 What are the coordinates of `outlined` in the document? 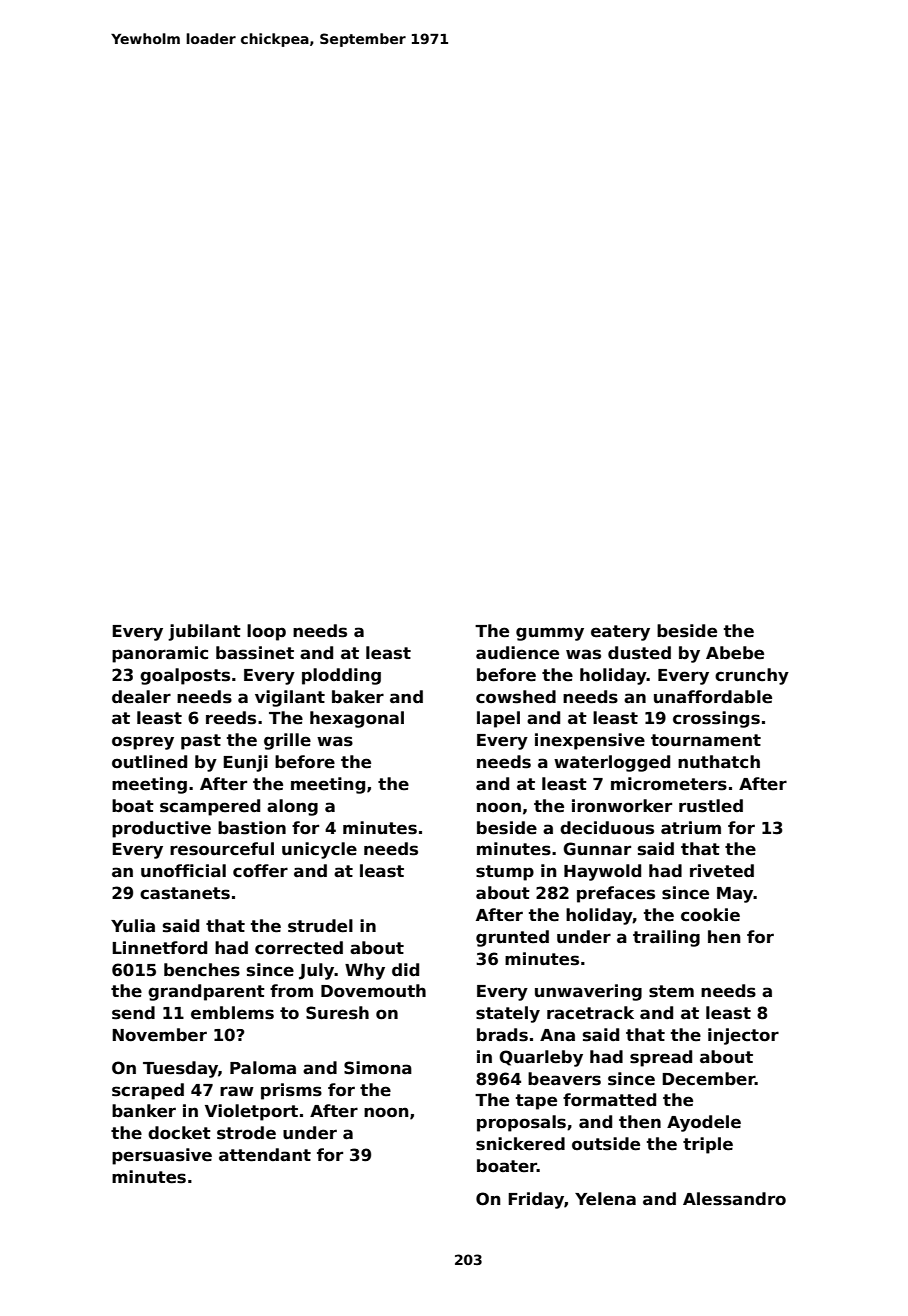 It's located at (149, 762).
